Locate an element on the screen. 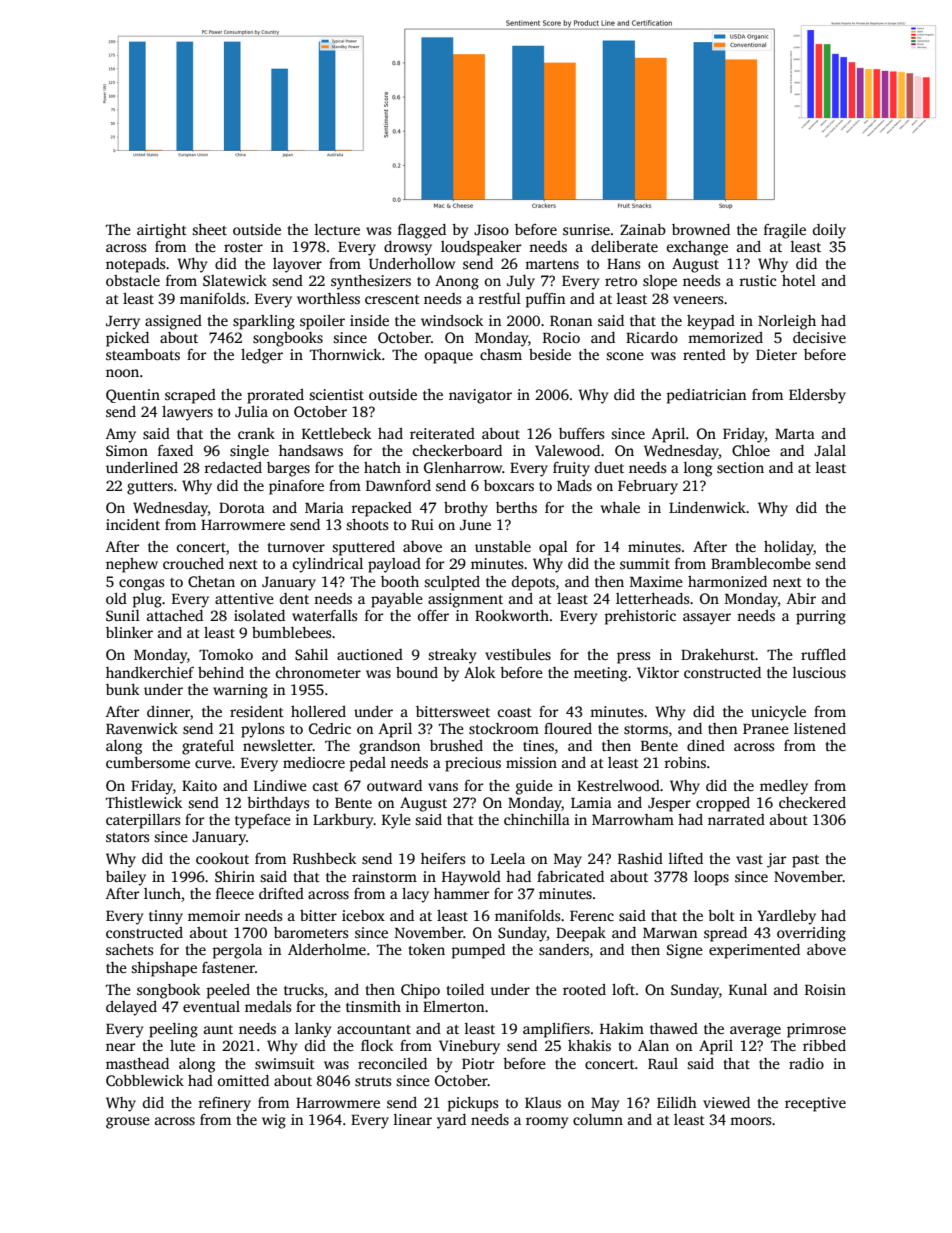 The image size is (952, 1233). khakis is located at coordinates (589, 1045).
